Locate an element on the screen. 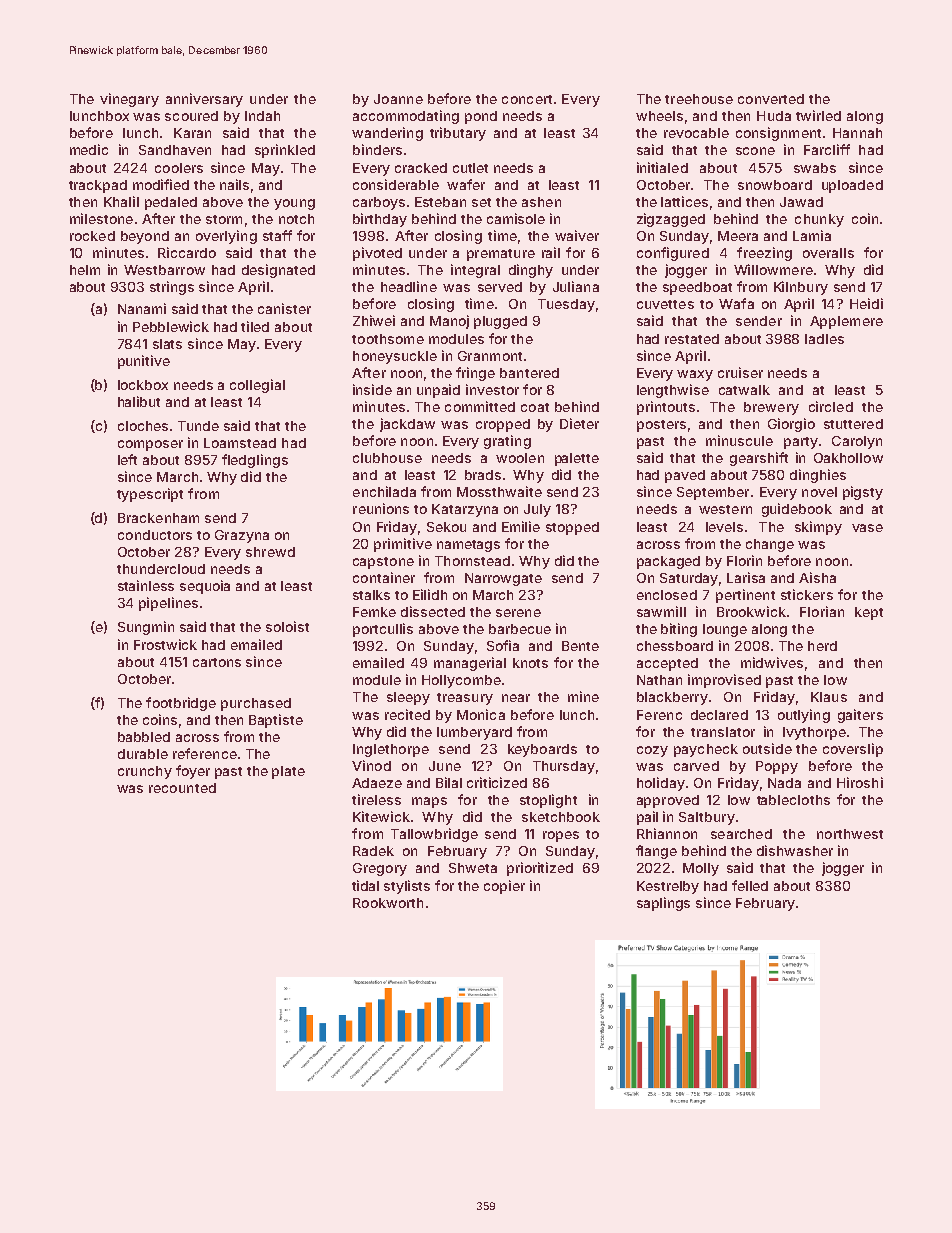 The image size is (952, 1233). Hiroshi is located at coordinates (860, 782).
